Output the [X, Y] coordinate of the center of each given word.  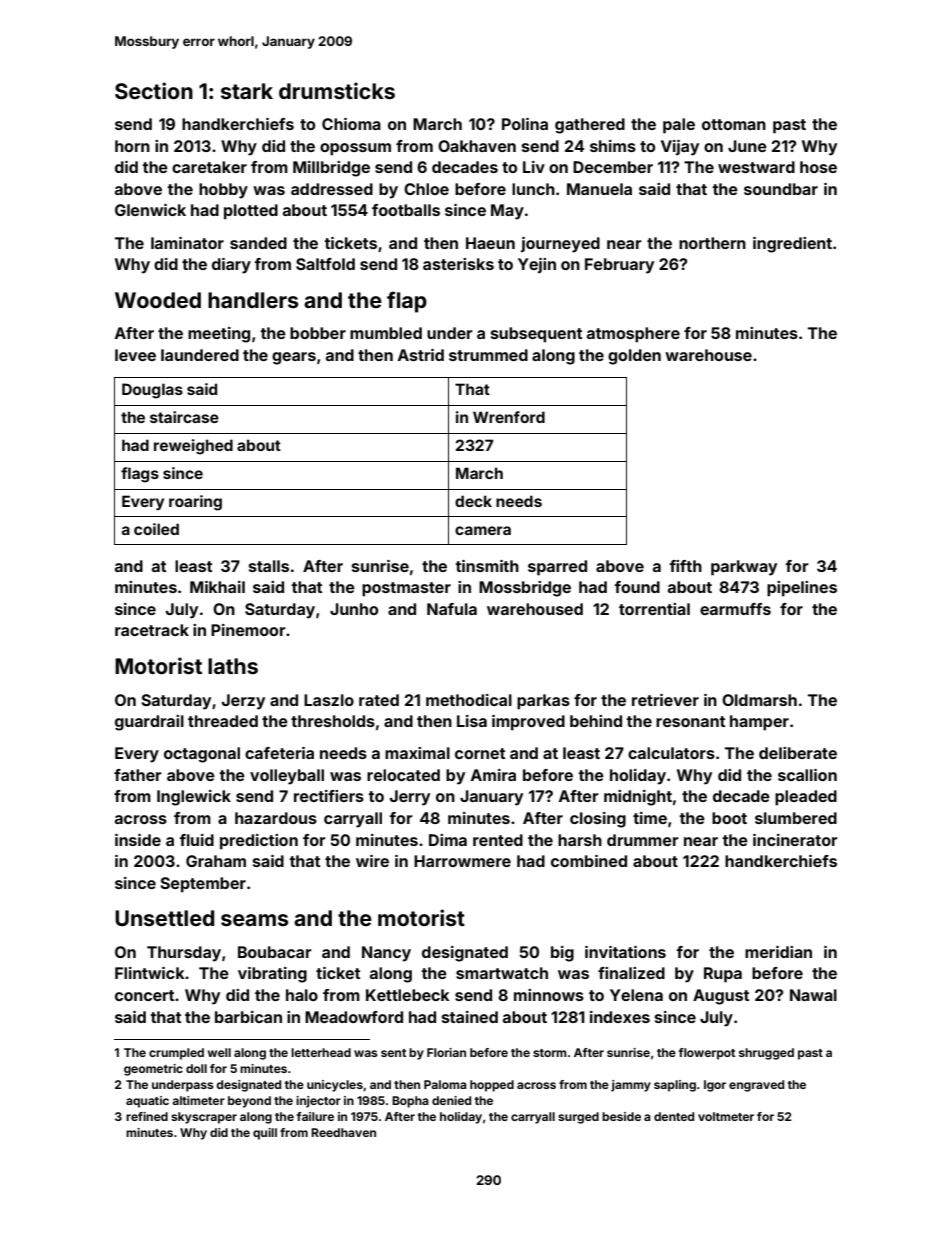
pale [679, 126]
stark [247, 91]
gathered [590, 126]
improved [528, 723]
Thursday [184, 954]
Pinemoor [248, 630]
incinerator [795, 840]
